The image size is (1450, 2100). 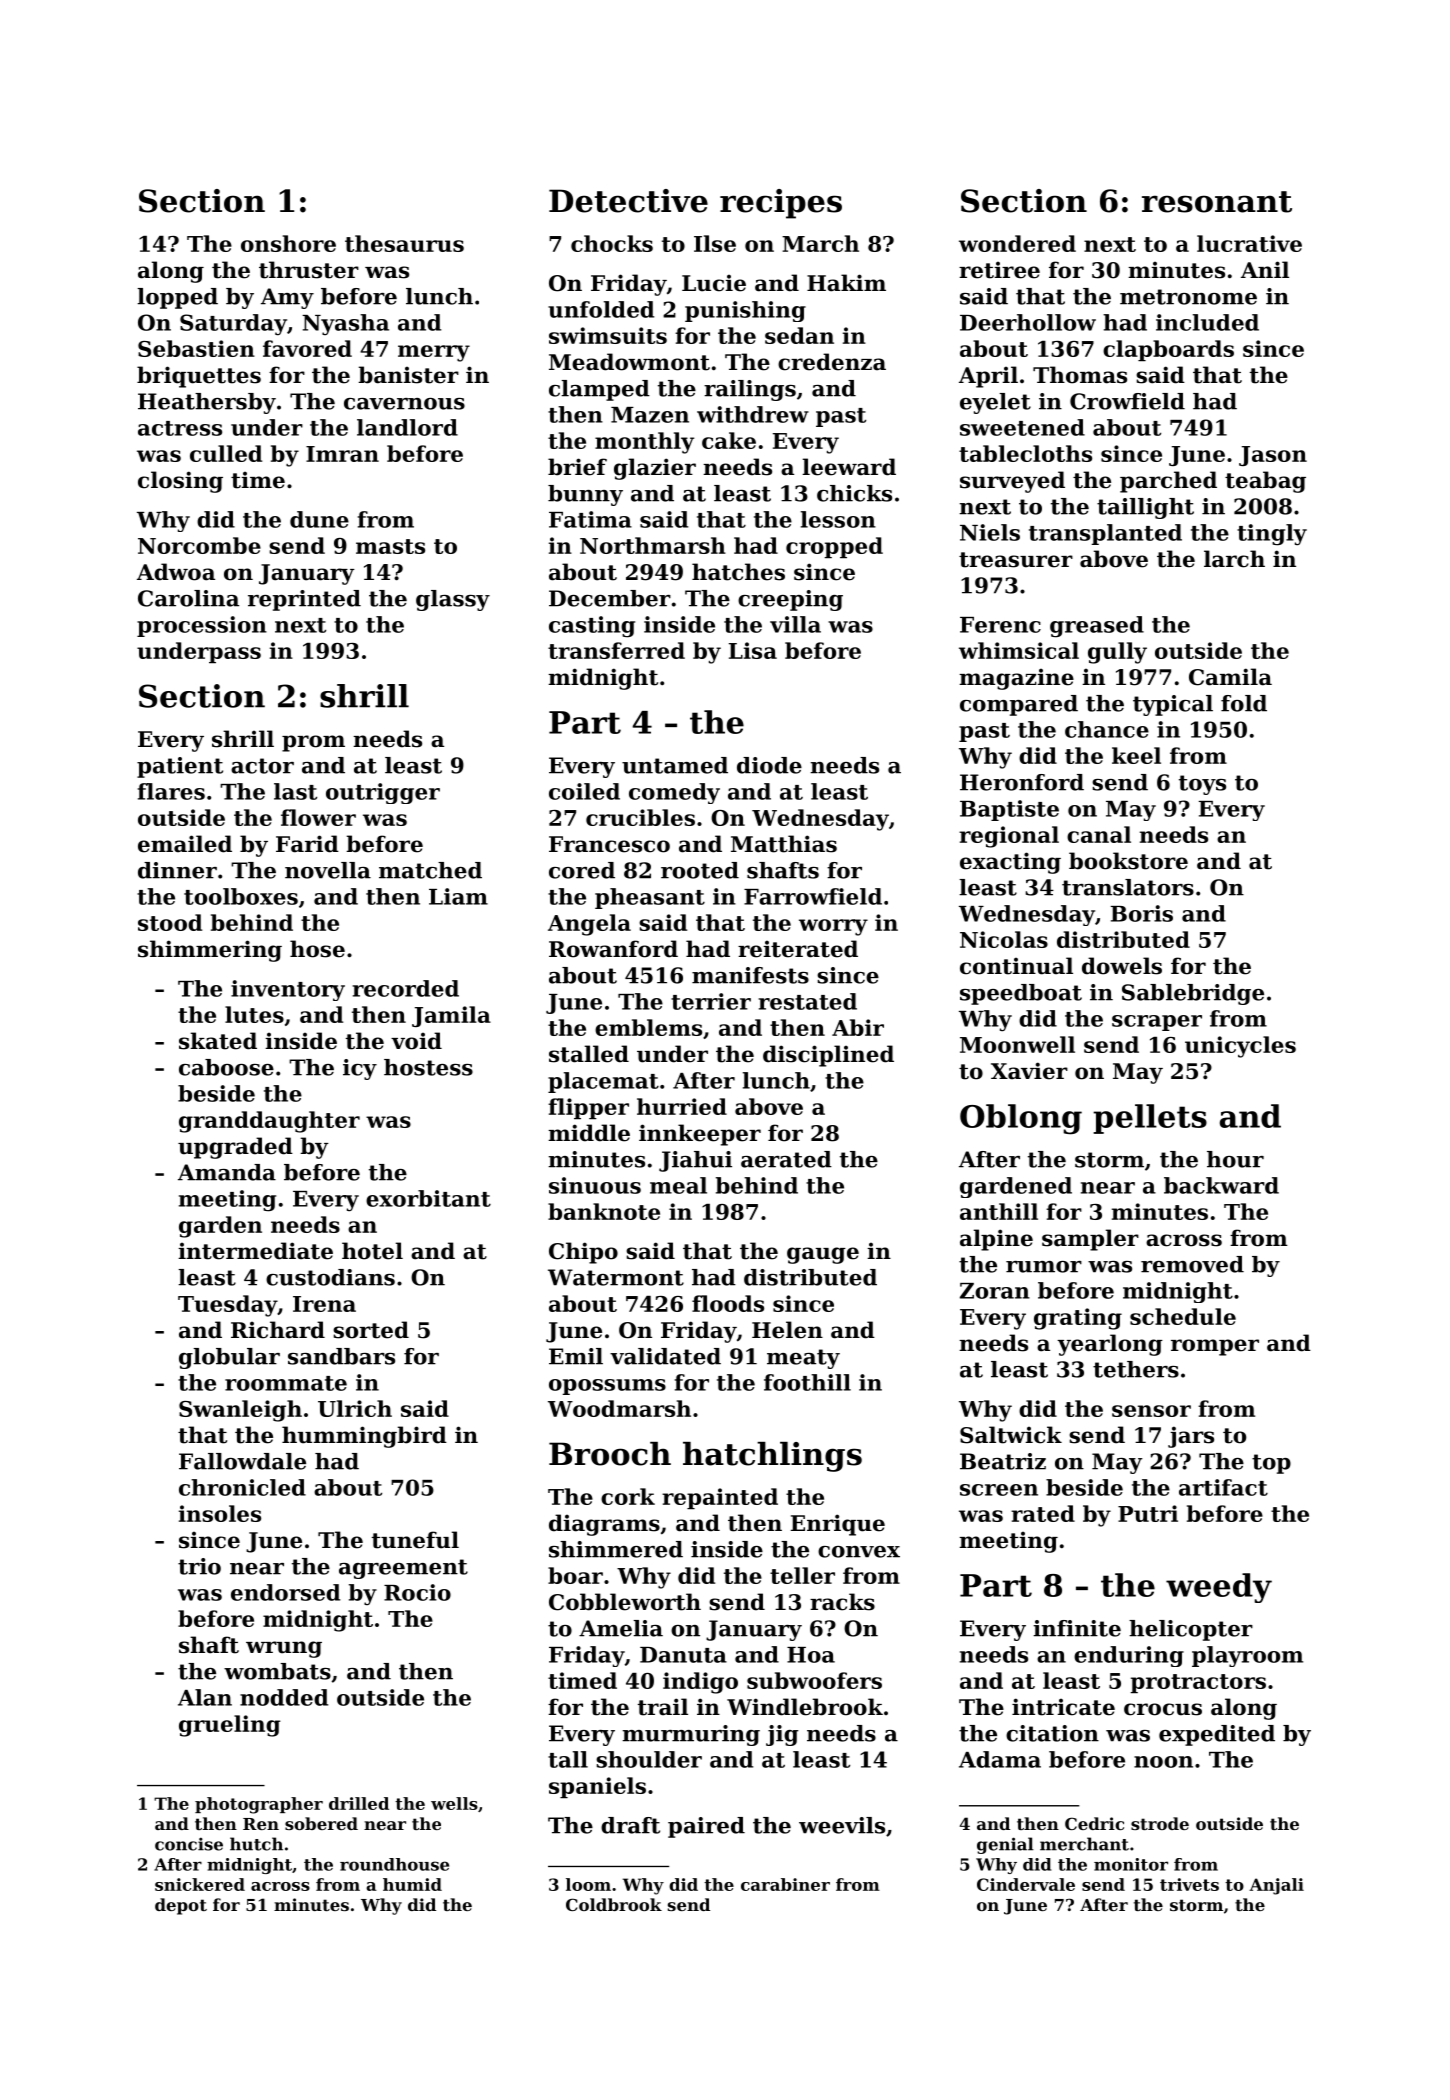 What do you see at coordinates (834, 547) in the page?
I see `cropped` at bounding box center [834, 547].
